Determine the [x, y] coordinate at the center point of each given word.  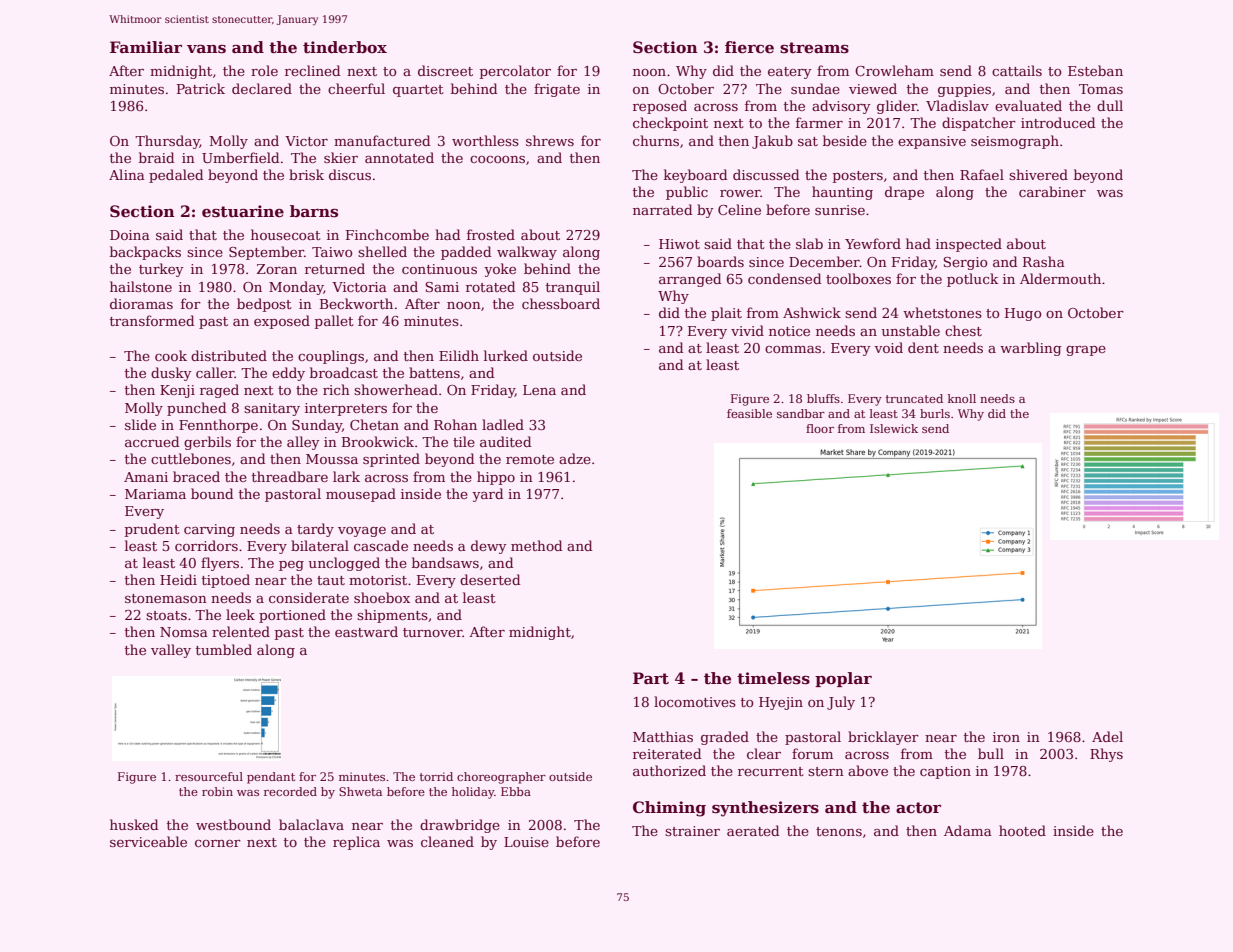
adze [575, 458]
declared [262, 88]
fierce [749, 47]
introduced [1058, 122]
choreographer [501, 778]
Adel [1107, 736]
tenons [839, 831]
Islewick [894, 428]
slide [140, 424]
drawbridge [460, 826]
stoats [166, 615]
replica [356, 843]
